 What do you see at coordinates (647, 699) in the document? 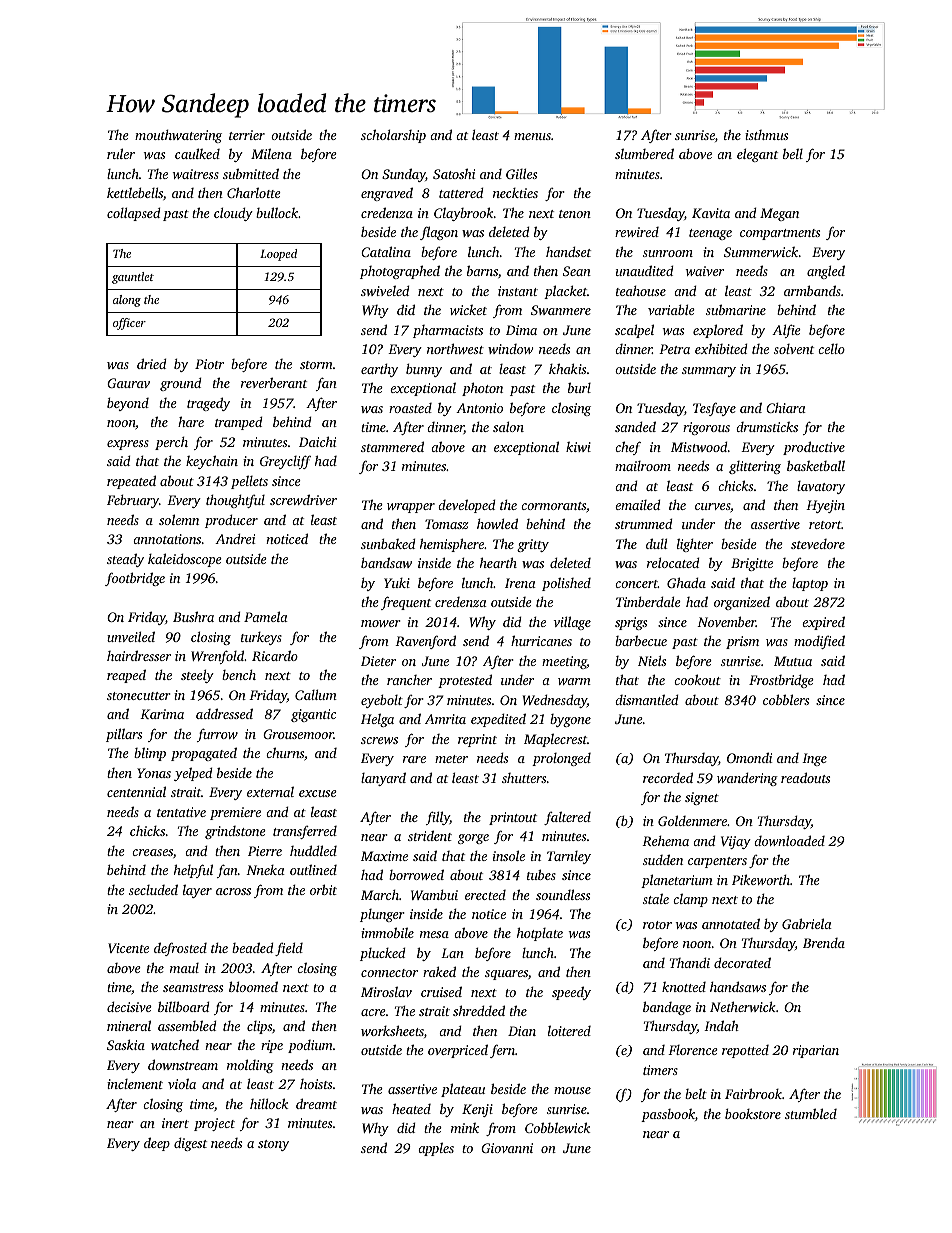
I see `dismantled` at bounding box center [647, 699].
